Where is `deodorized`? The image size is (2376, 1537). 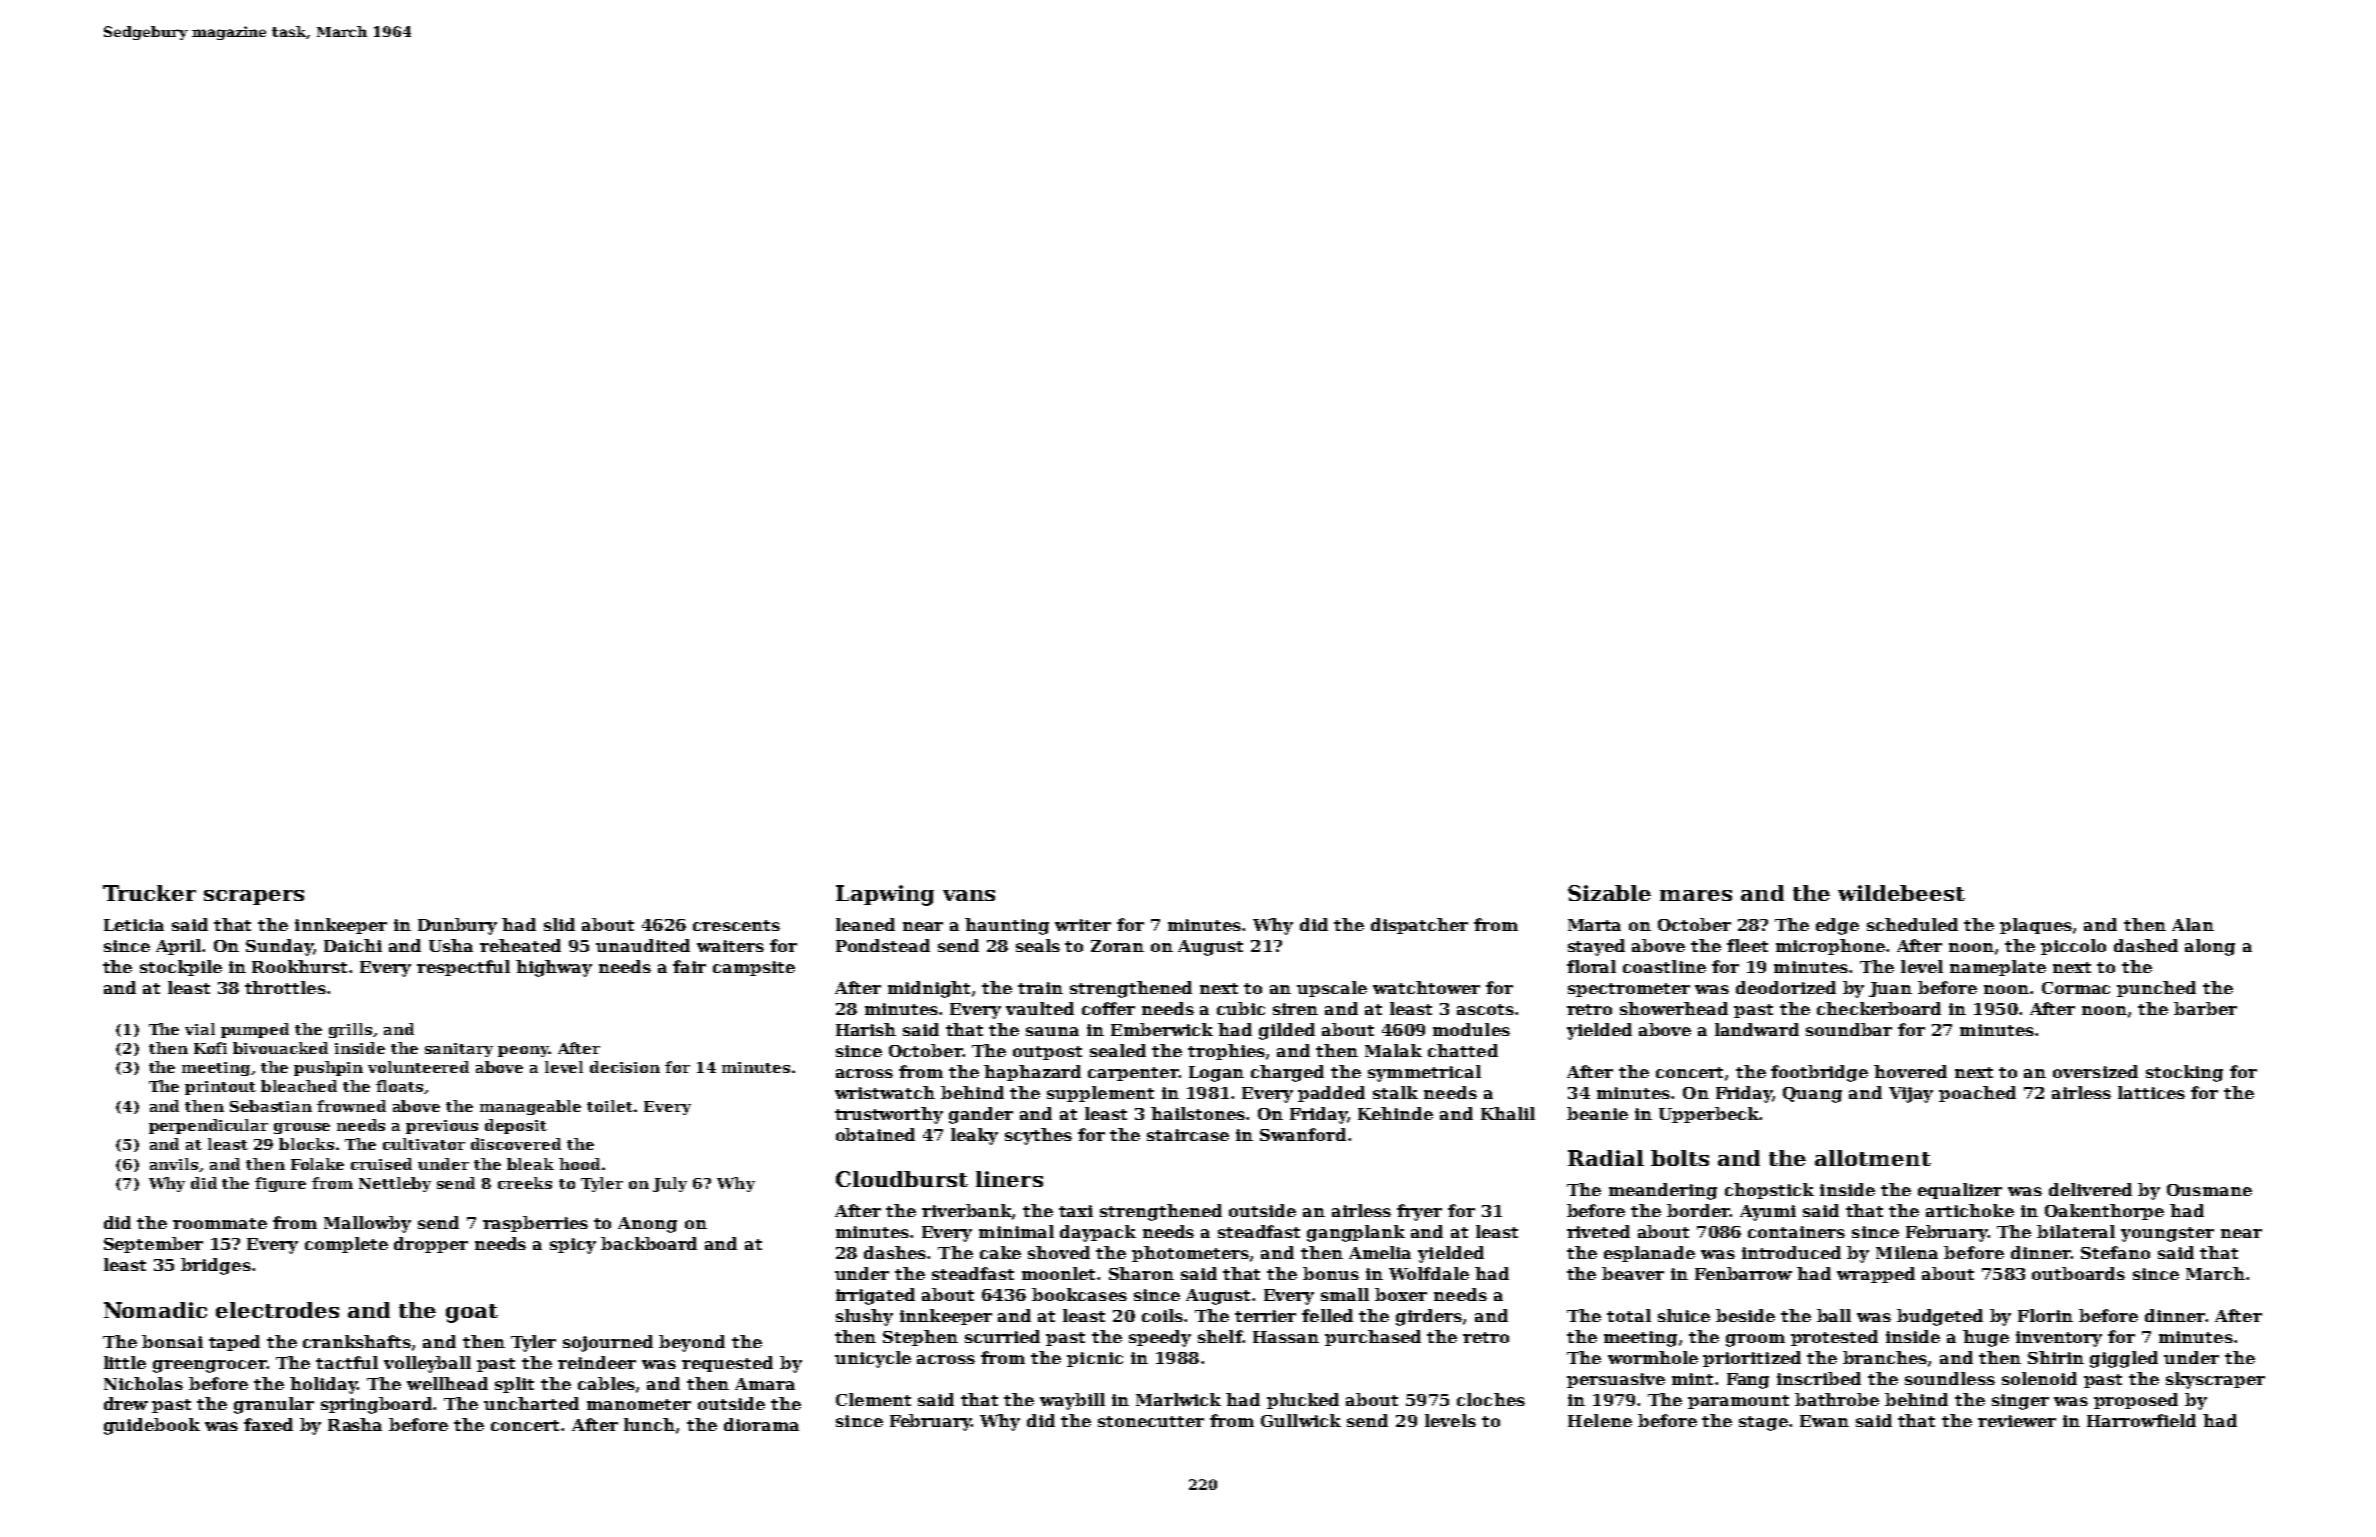
deodorized is located at coordinates (1786, 987).
